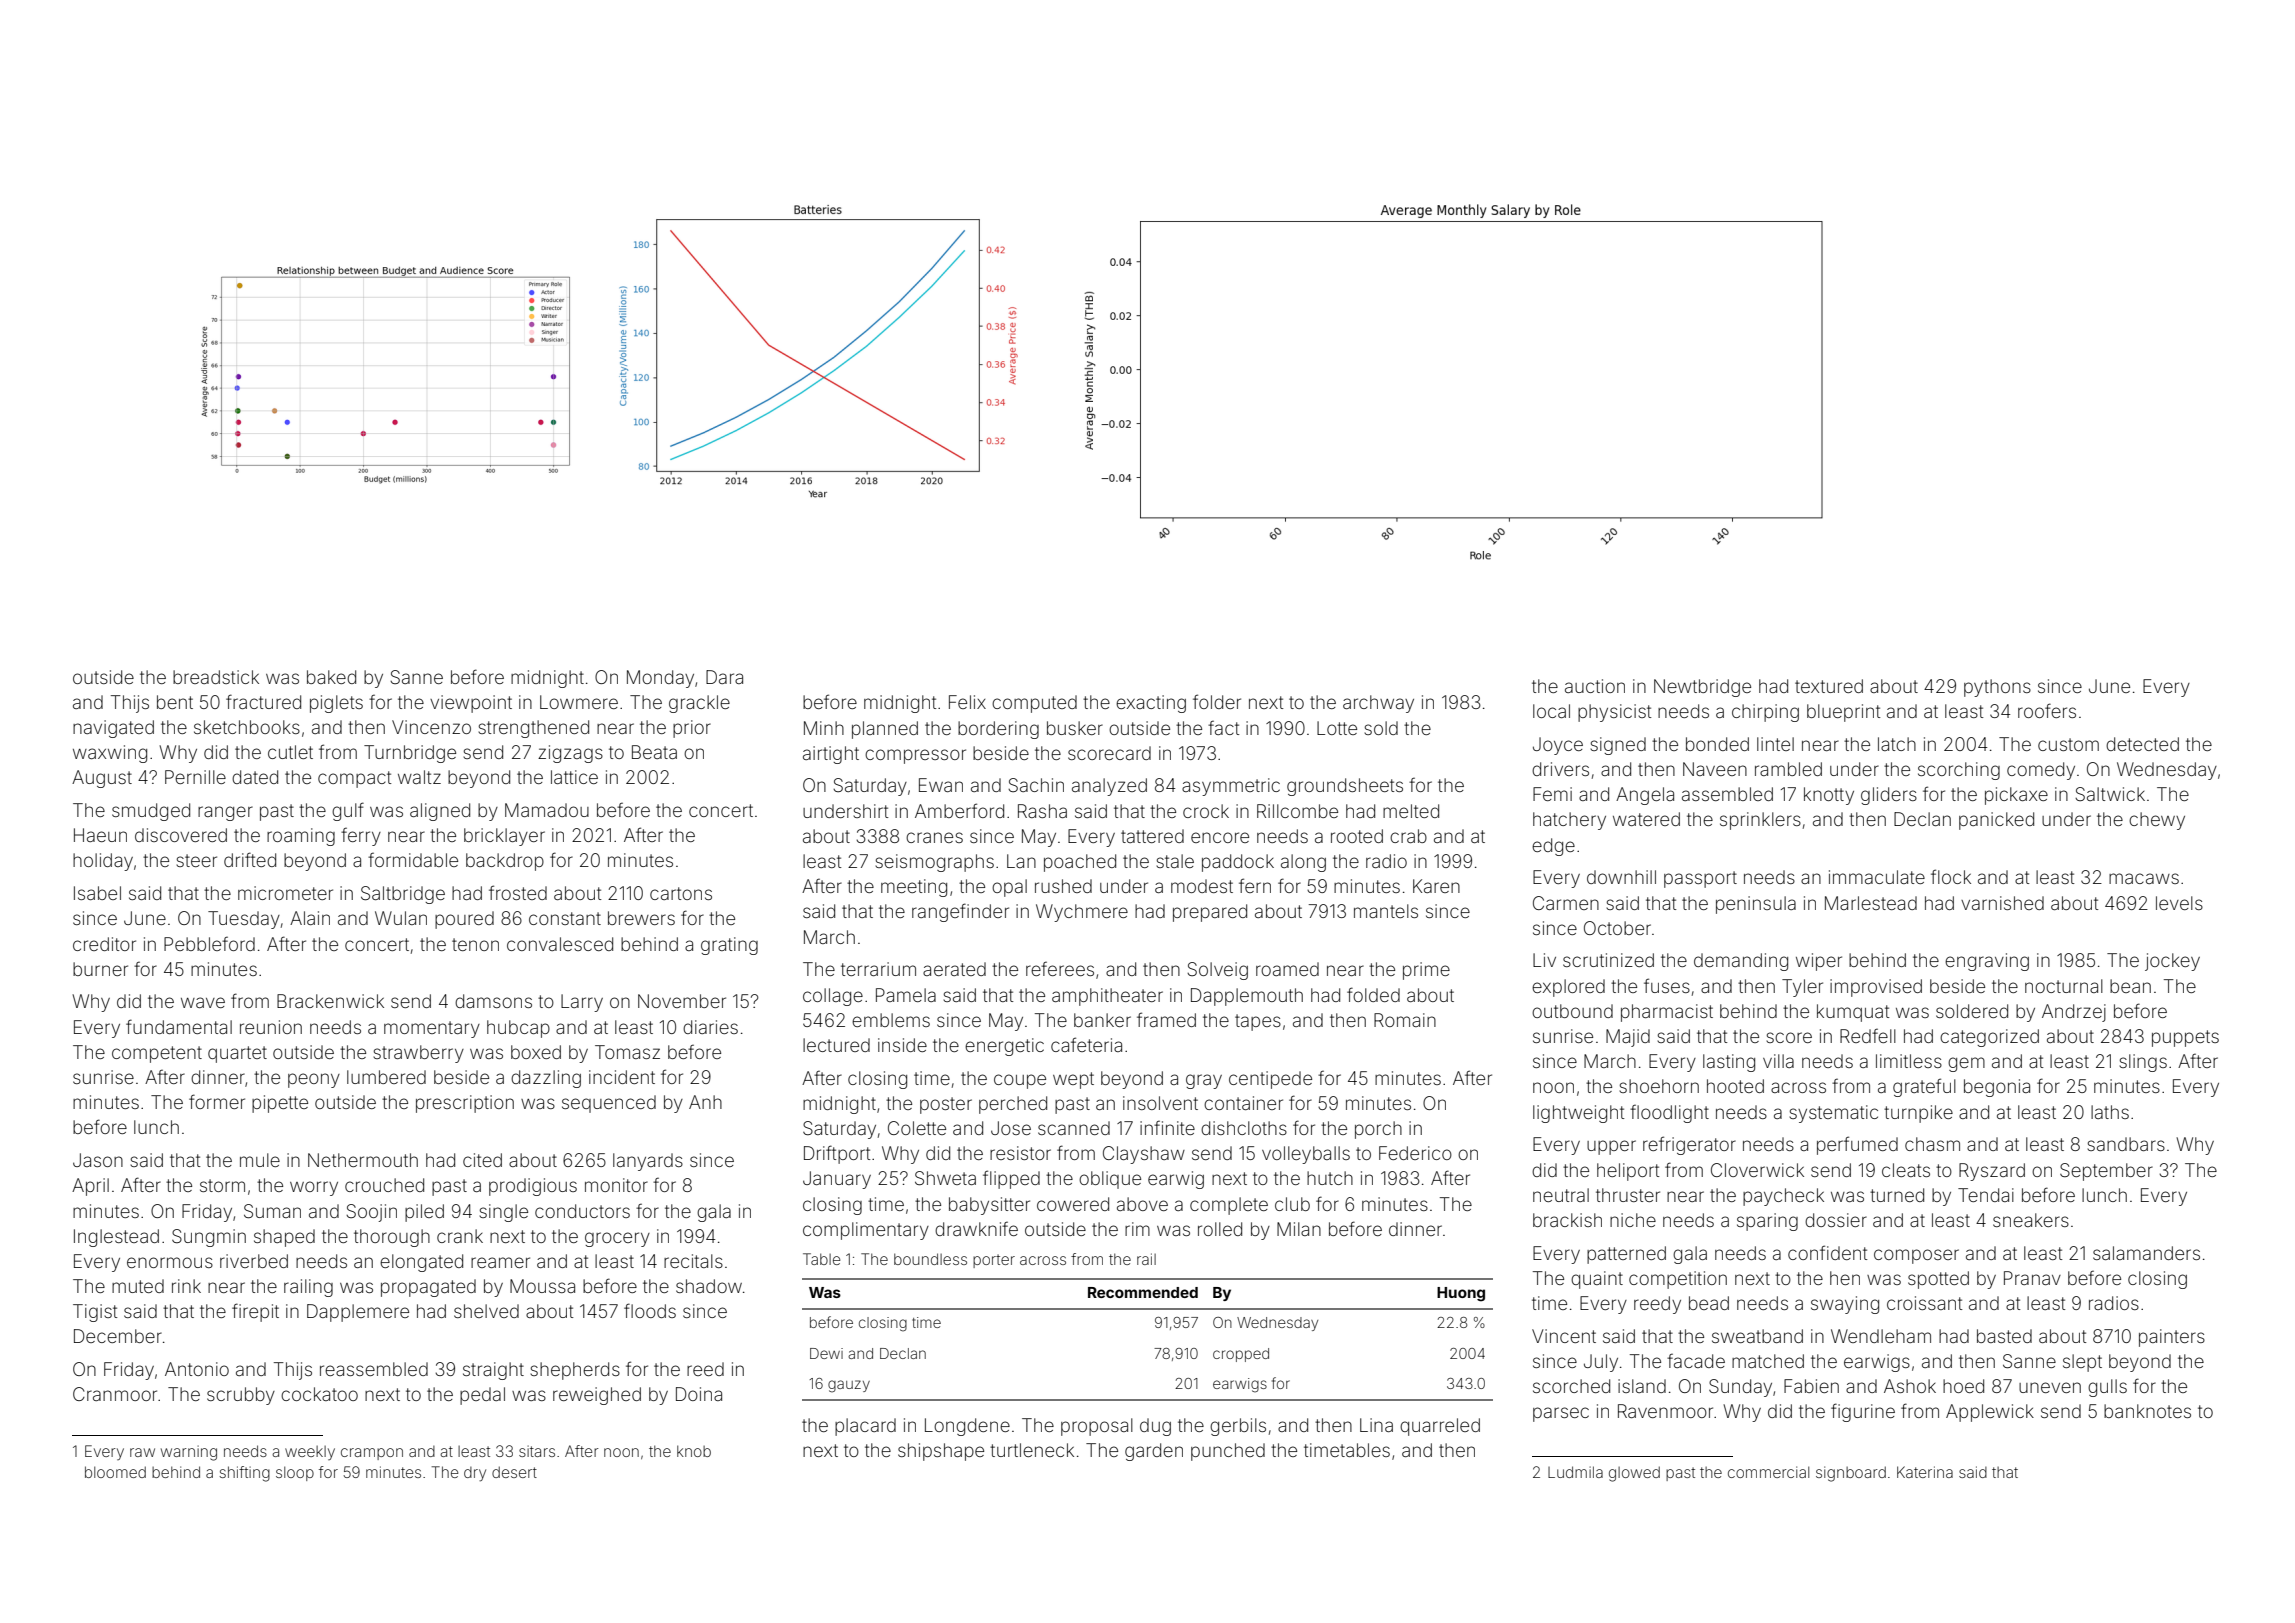 The width and height of the screenshot is (2295, 1623). Describe the element at coordinates (331, 677) in the screenshot. I see `baked` at that location.
